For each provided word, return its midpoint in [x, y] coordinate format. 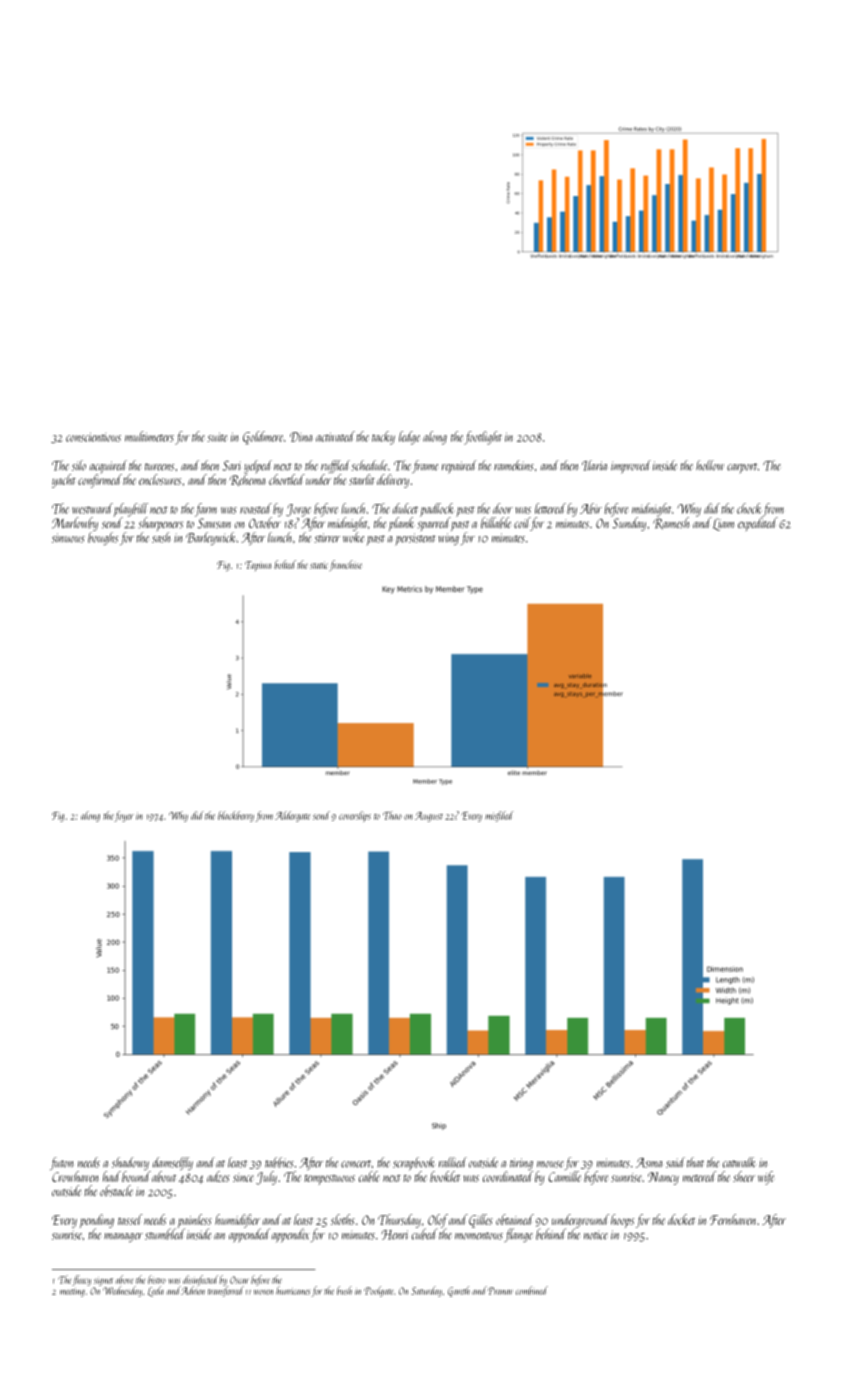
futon [61, 1163]
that [695, 1162]
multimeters [149, 436]
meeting [72, 1292]
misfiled [499, 816]
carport [742, 468]
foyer [124, 816]
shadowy [130, 1163]
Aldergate [292, 816]
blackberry [236, 816]
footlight [483, 438]
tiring [521, 1164]
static [319, 565]
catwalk [739, 1162]
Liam [723, 524]
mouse [550, 1164]
